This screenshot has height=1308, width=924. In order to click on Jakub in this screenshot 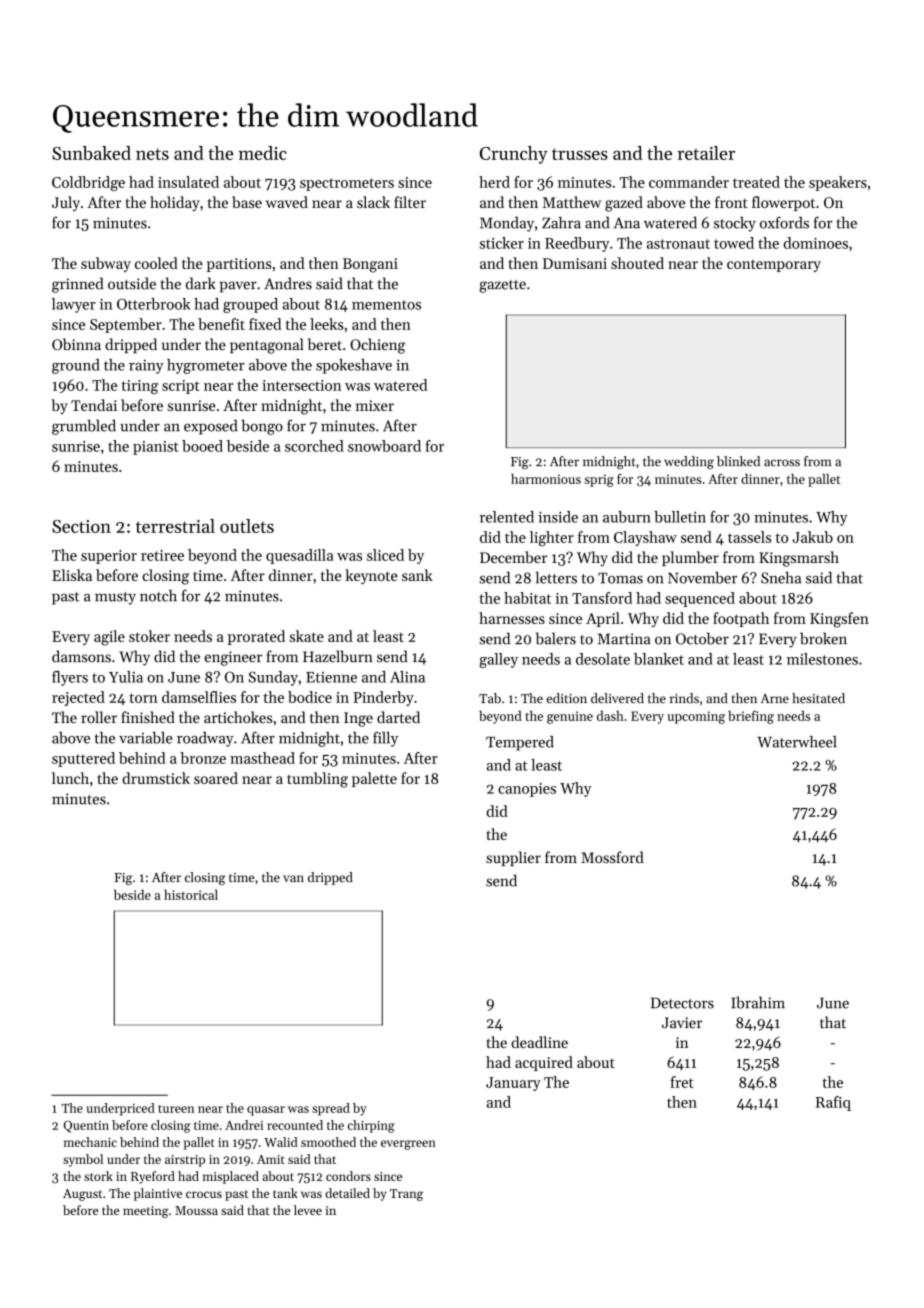, I will do `click(813, 537)`.
